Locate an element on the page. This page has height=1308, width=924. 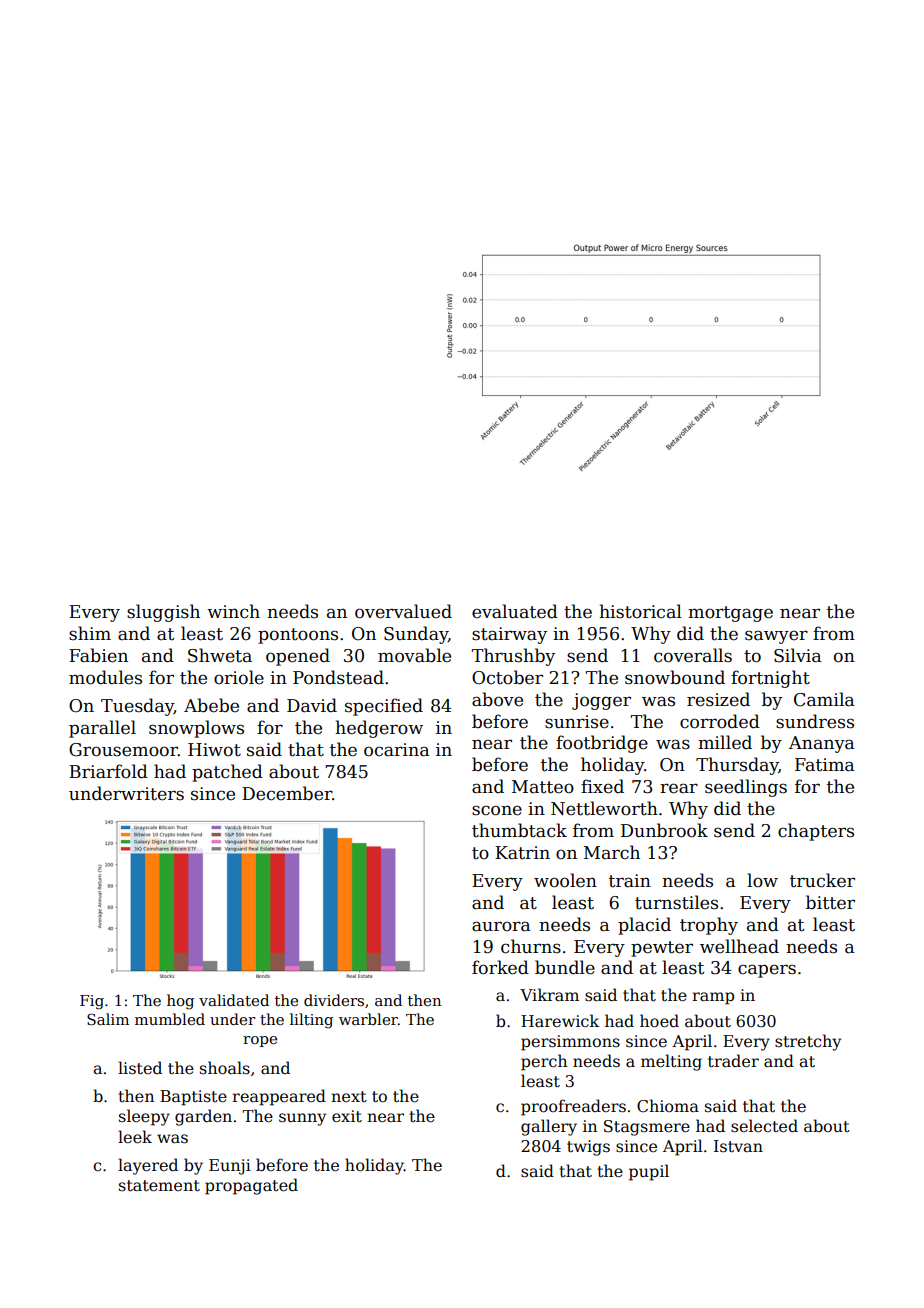
snowbound is located at coordinates (675, 677).
